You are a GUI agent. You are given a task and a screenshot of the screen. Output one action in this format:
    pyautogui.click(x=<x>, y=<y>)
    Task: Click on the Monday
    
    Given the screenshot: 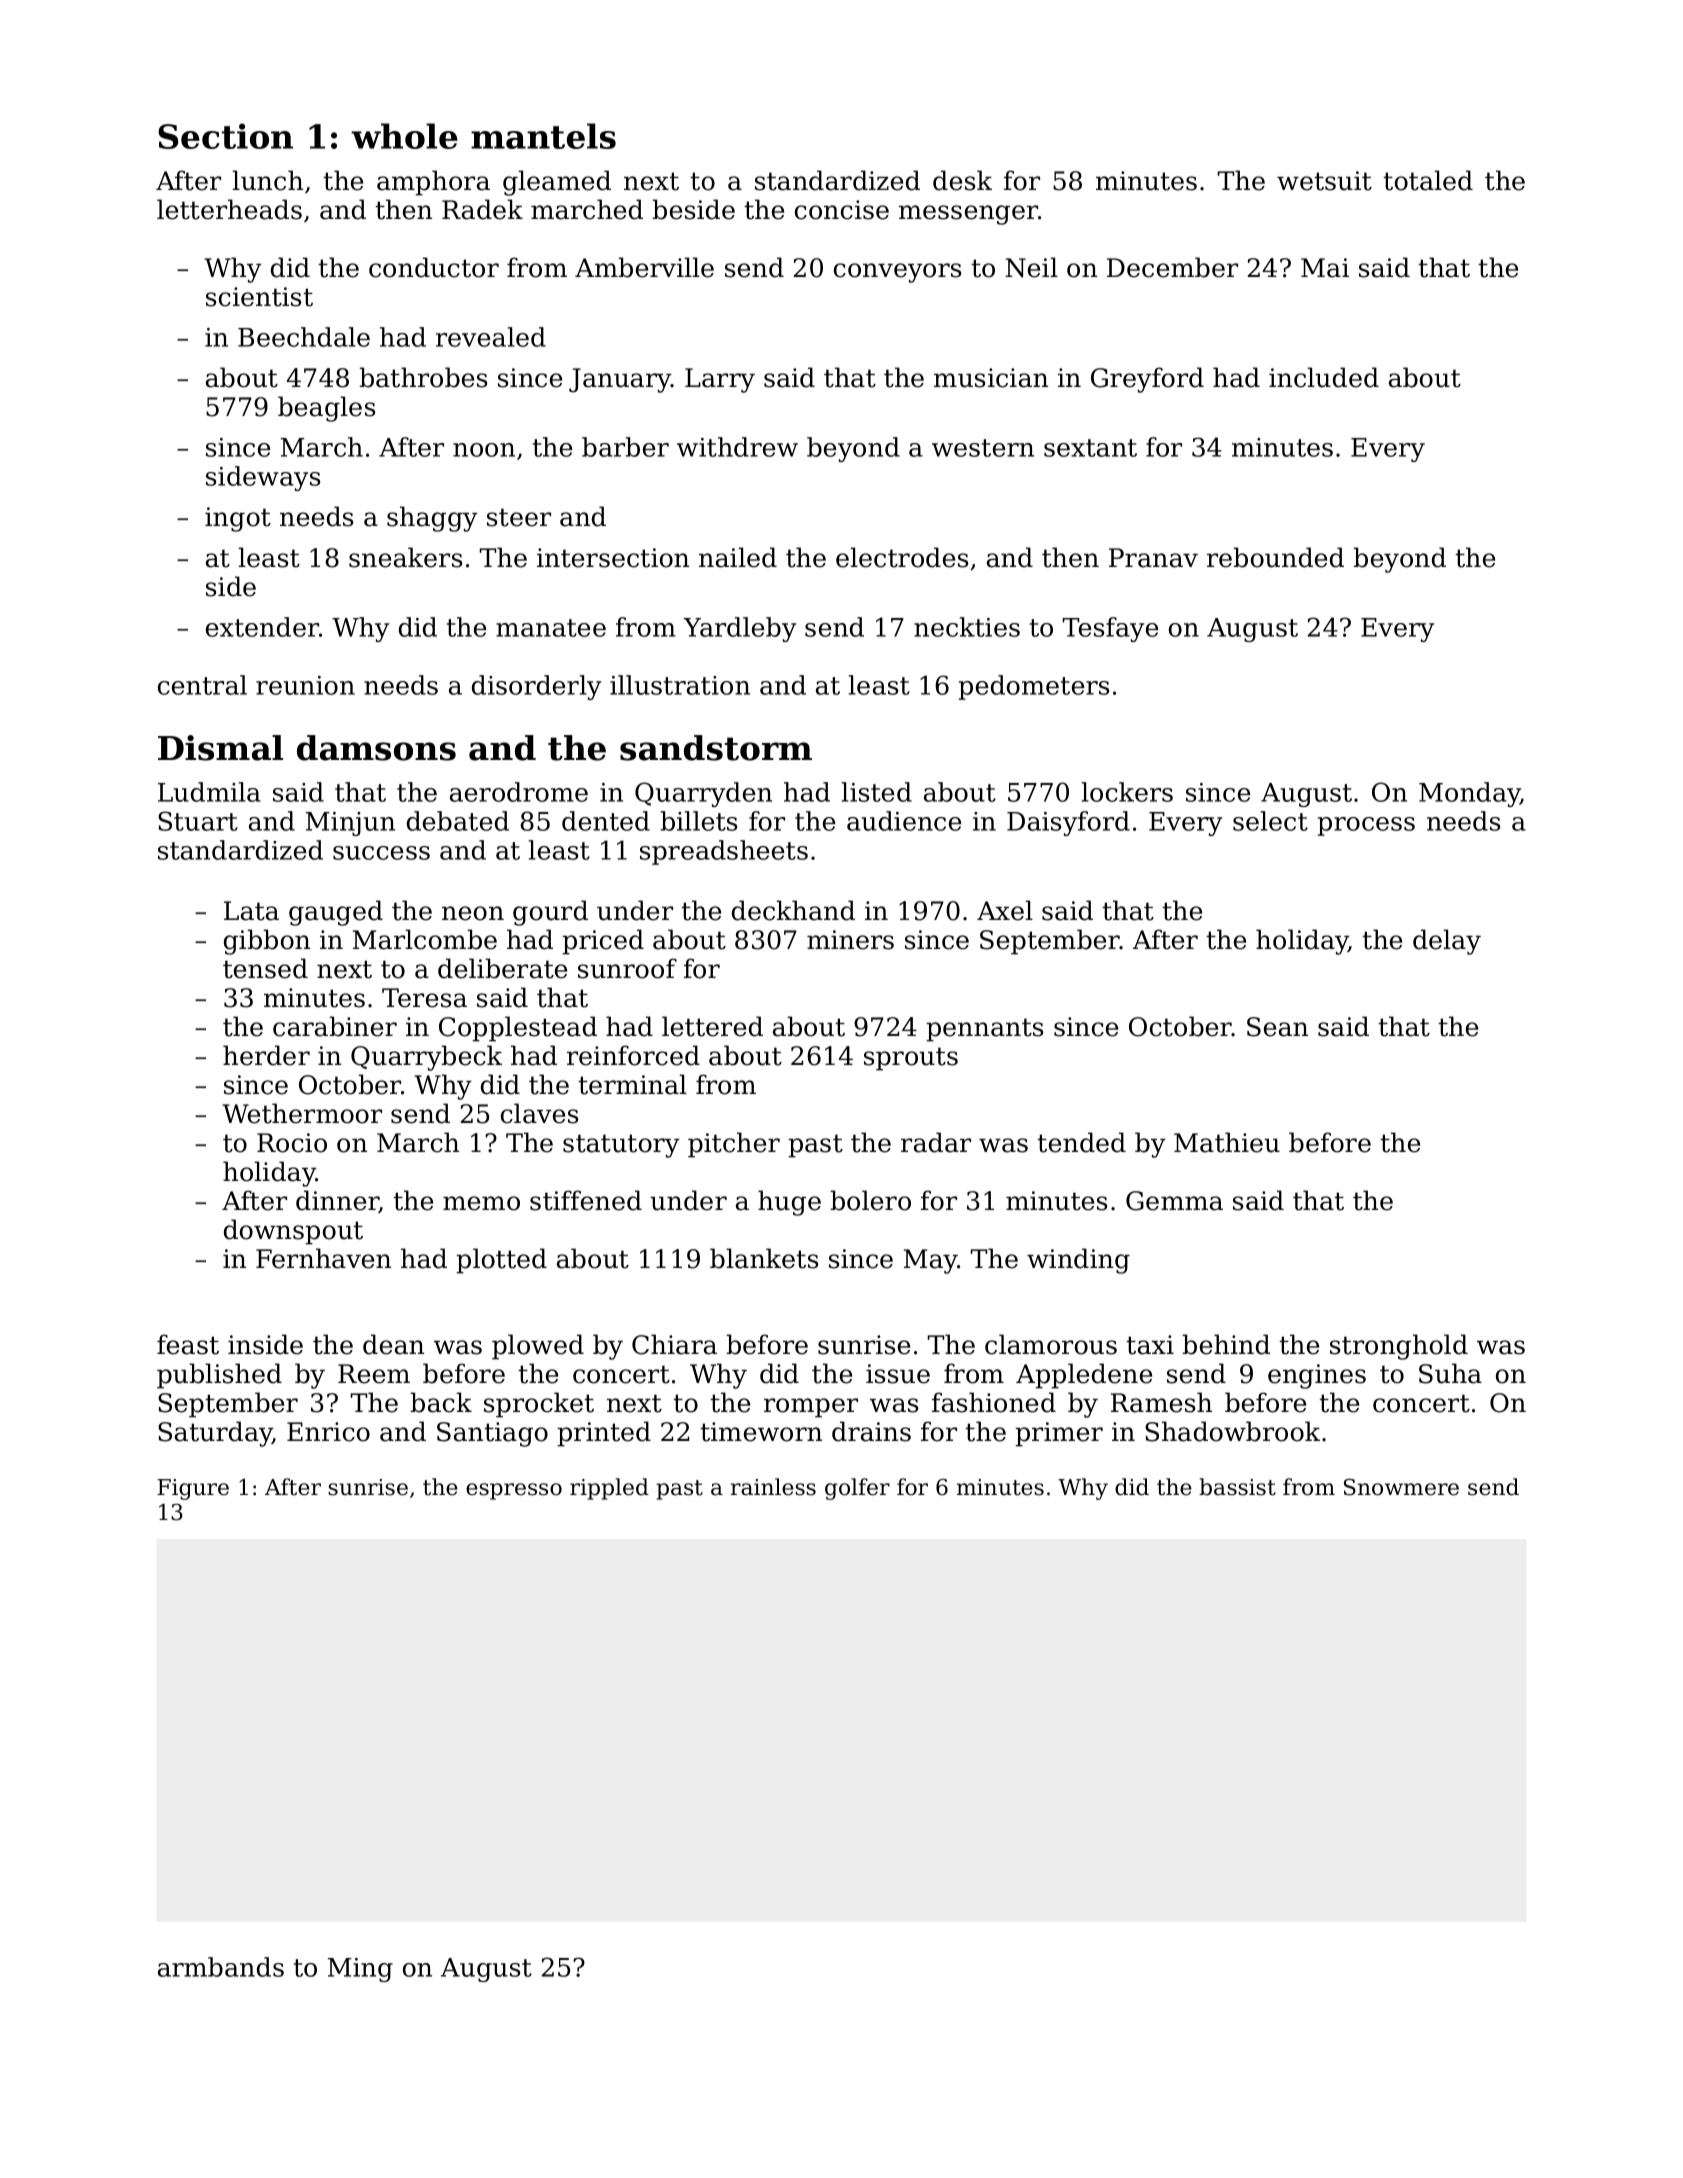 What is the action you would take?
    pyautogui.click(x=1470, y=794)
